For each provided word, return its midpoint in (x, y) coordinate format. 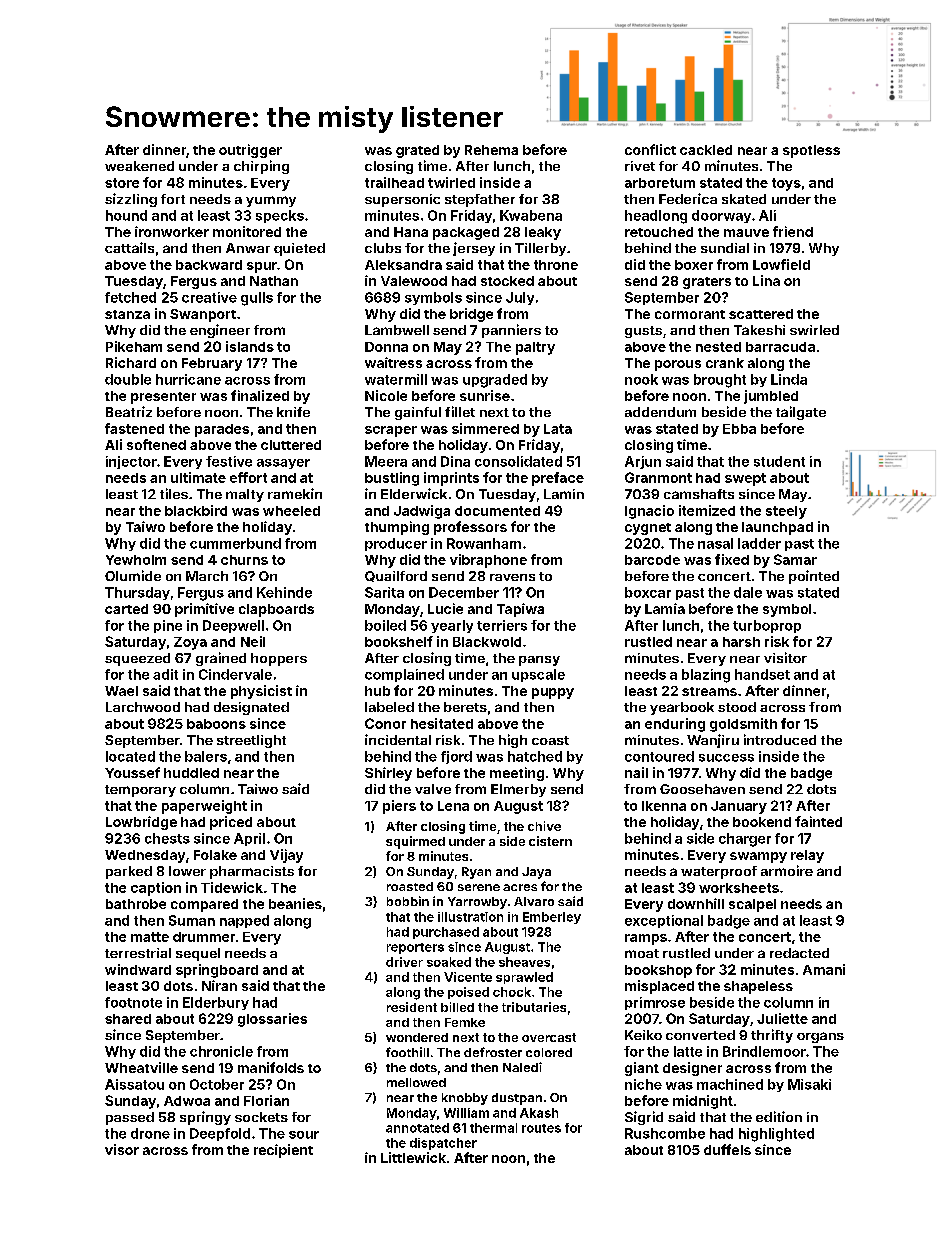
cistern (550, 841)
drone (150, 1133)
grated (417, 151)
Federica (688, 198)
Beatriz (129, 411)
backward (209, 265)
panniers (511, 331)
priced (231, 823)
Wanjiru (713, 741)
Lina (766, 280)
